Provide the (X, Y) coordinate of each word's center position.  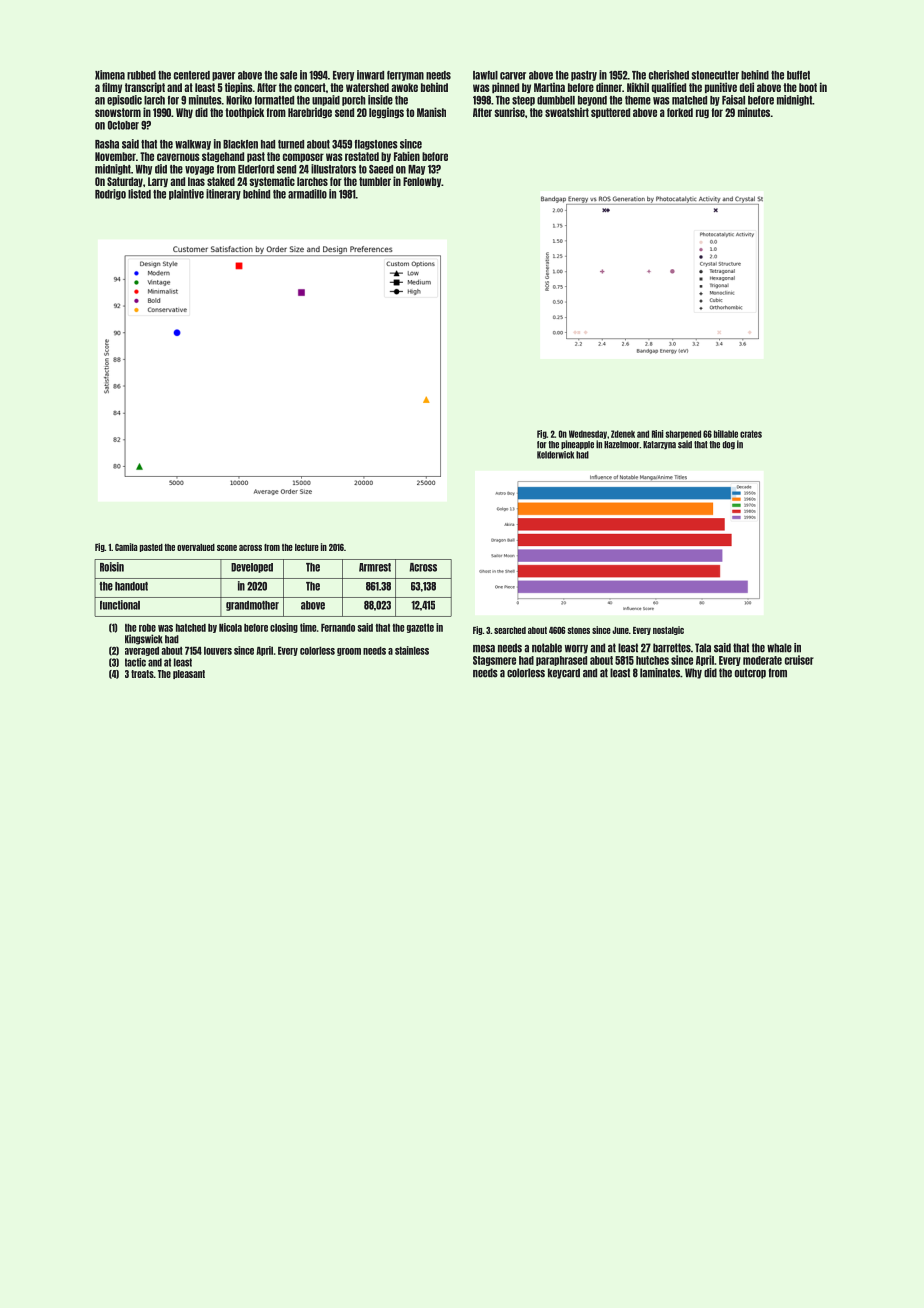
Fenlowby (422, 182)
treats (142, 674)
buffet (798, 75)
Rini (658, 434)
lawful (485, 75)
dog (728, 445)
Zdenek (623, 434)
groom (349, 652)
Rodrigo (110, 194)
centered (192, 75)
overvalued (196, 547)
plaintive (186, 194)
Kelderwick (555, 455)
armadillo (307, 194)
